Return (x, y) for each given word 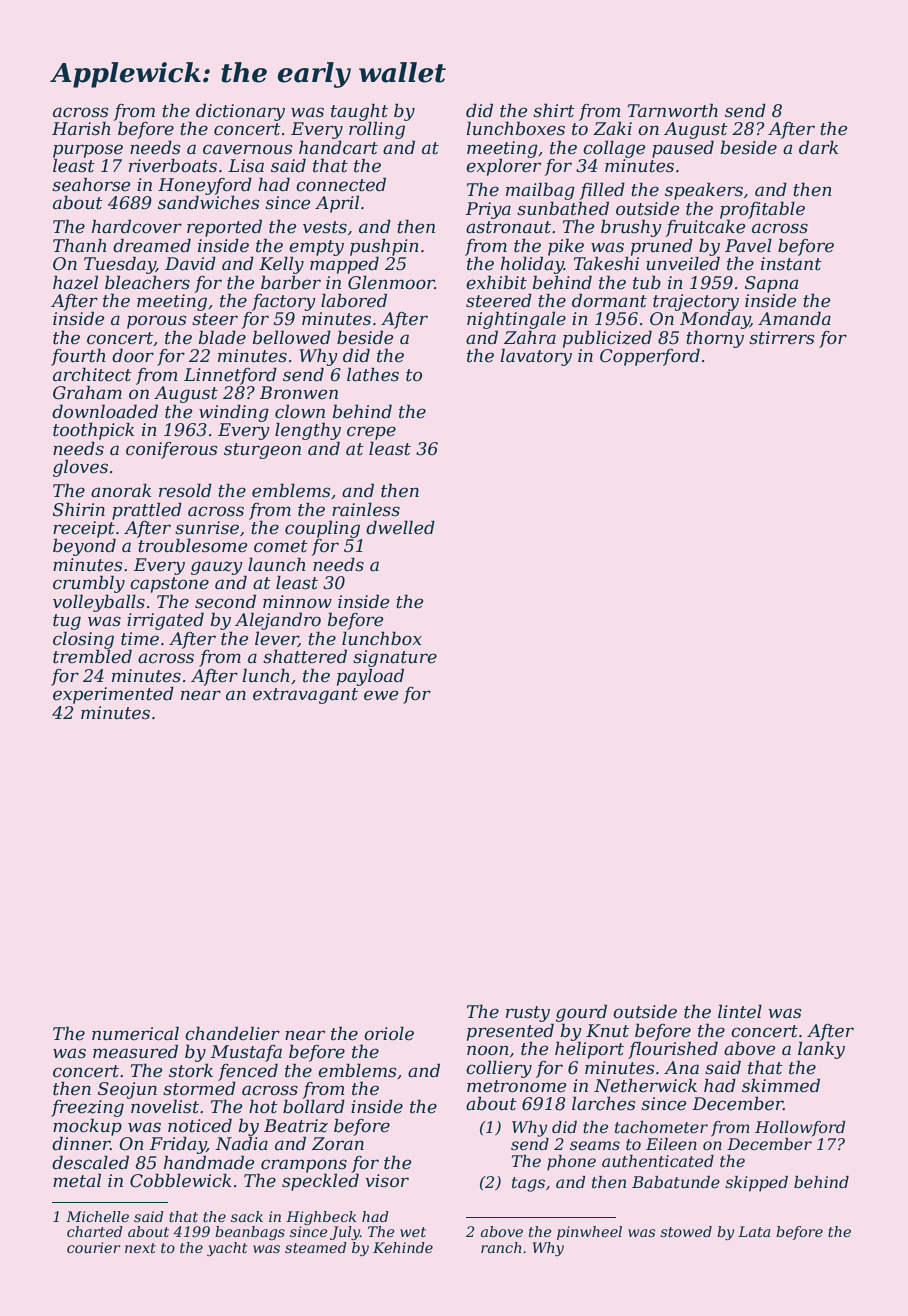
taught (359, 112)
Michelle (97, 1216)
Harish (81, 128)
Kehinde (403, 1247)
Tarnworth (673, 110)
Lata (754, 1231)
